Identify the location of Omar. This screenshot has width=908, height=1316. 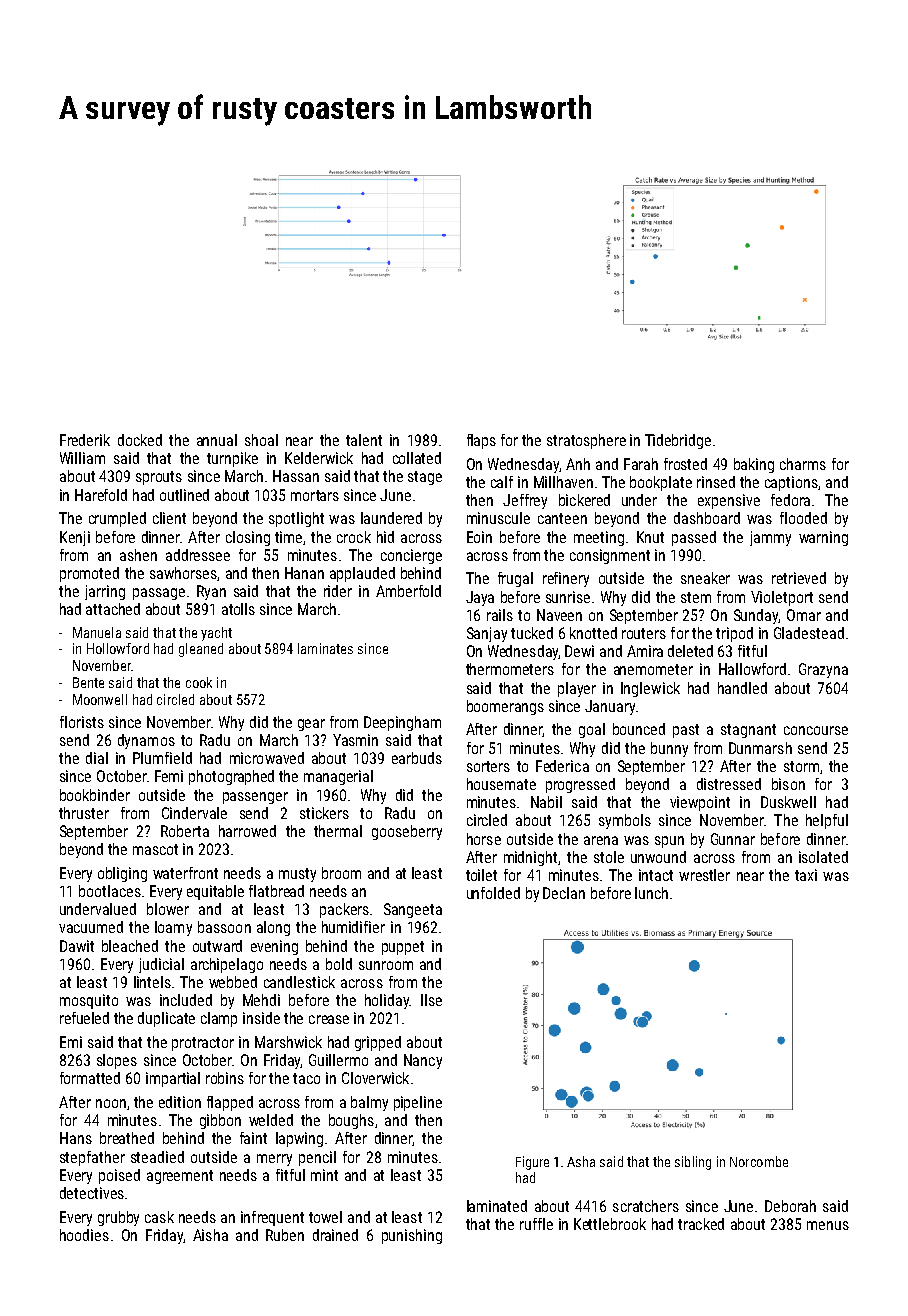
(804, 615).
